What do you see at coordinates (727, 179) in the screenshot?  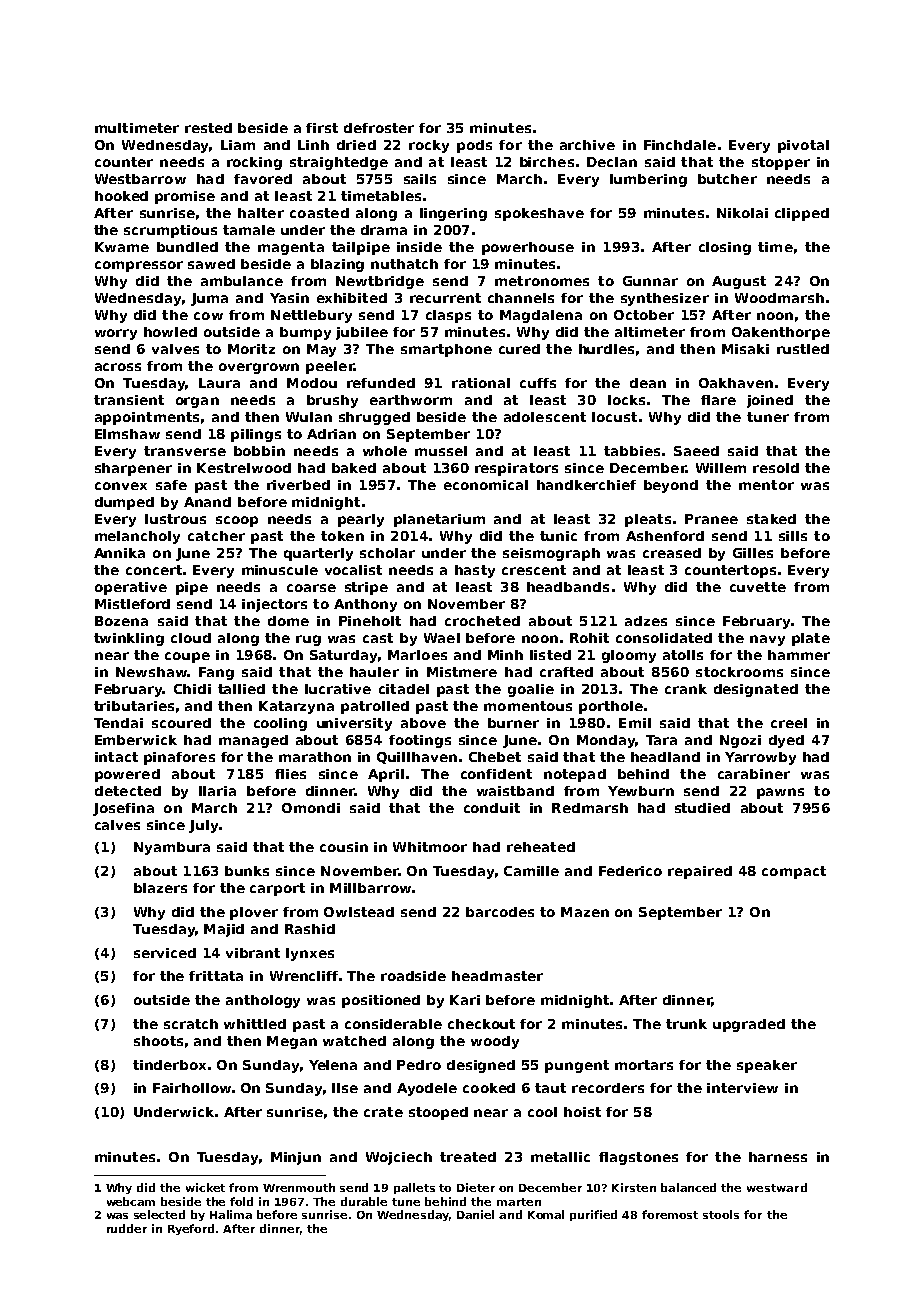 I see `butcher` at bounding box center [727, 179].
